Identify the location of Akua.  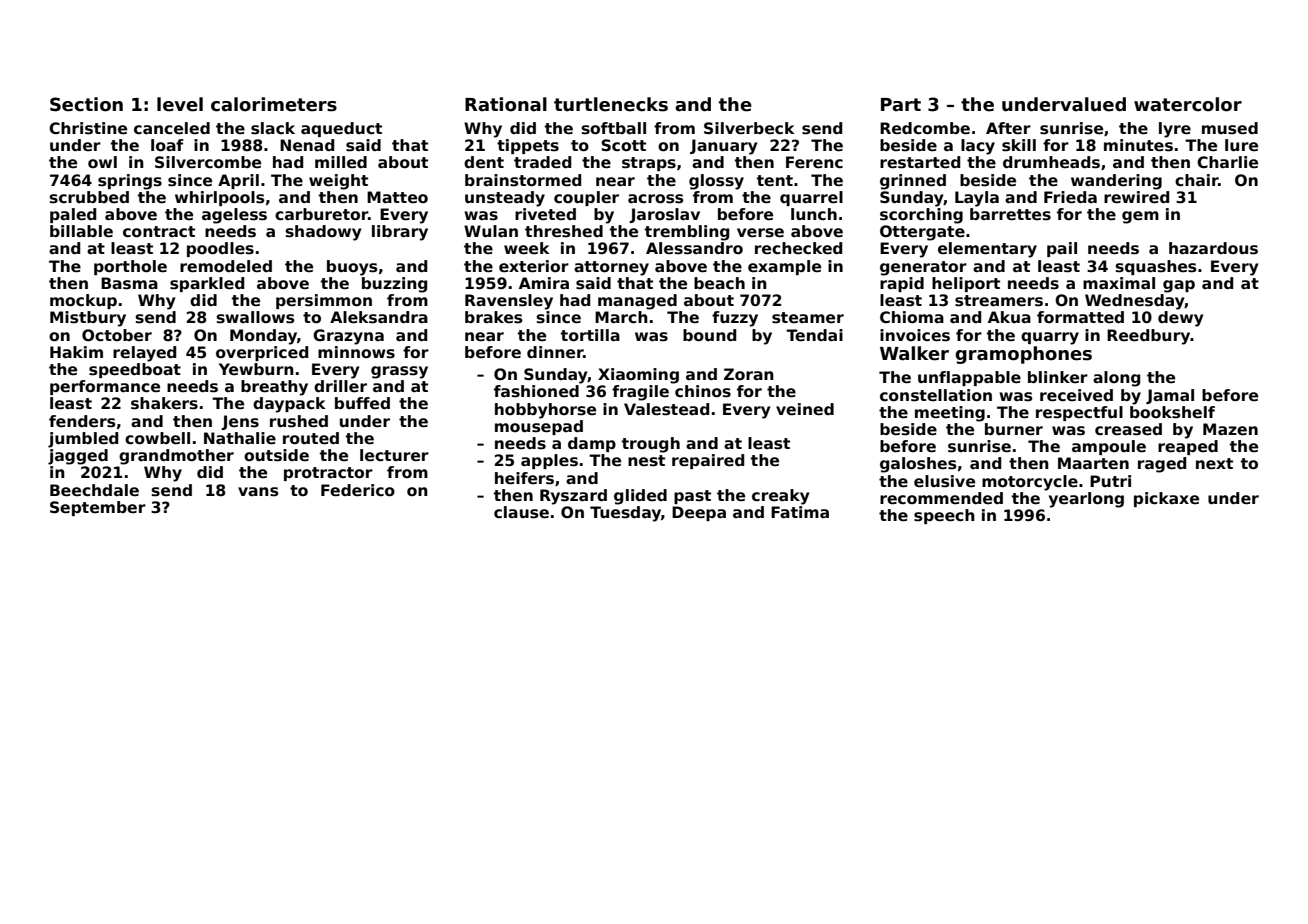
(1009, 317).
